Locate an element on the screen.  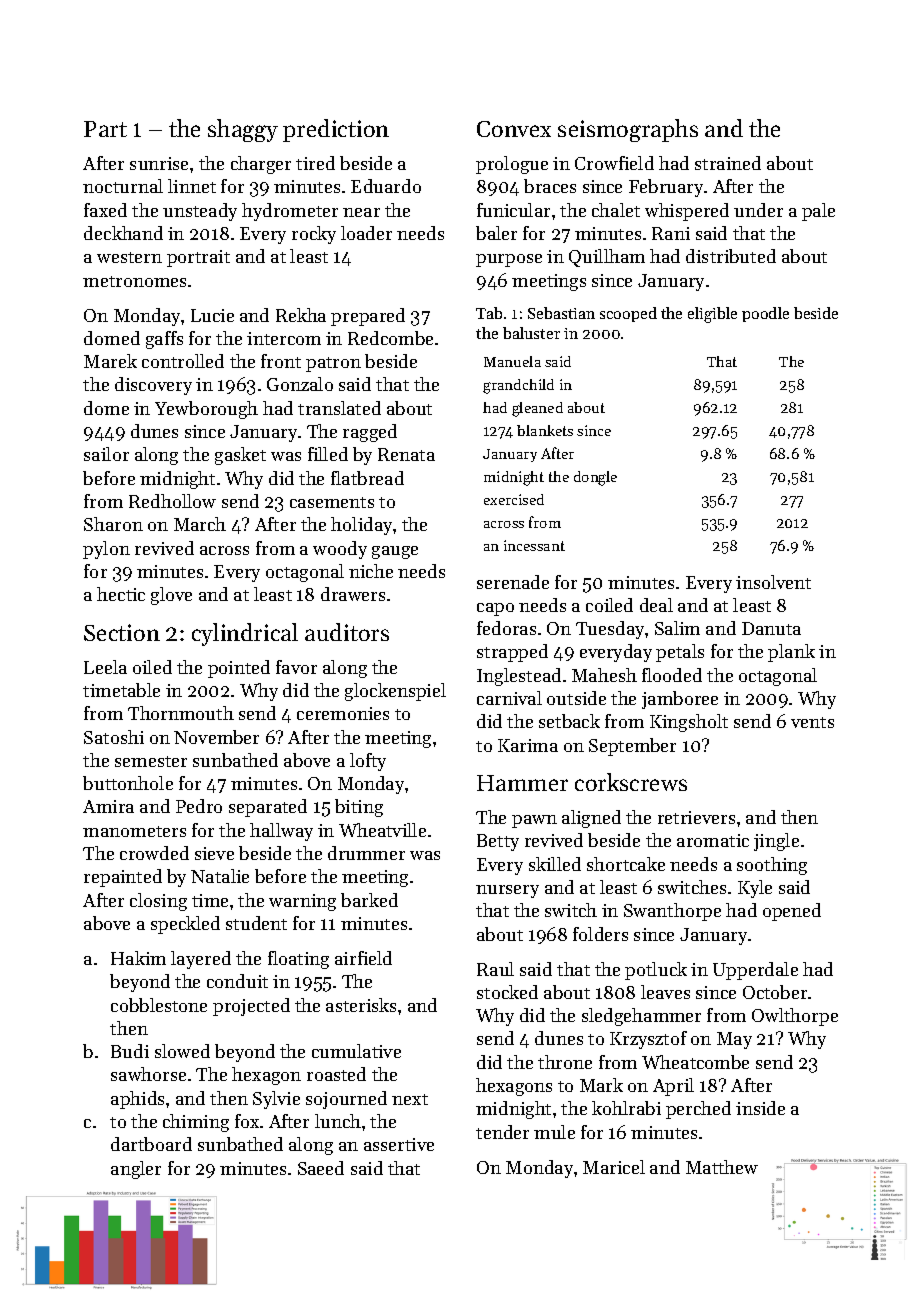
Natalie is located at coordinates (220, 876).
